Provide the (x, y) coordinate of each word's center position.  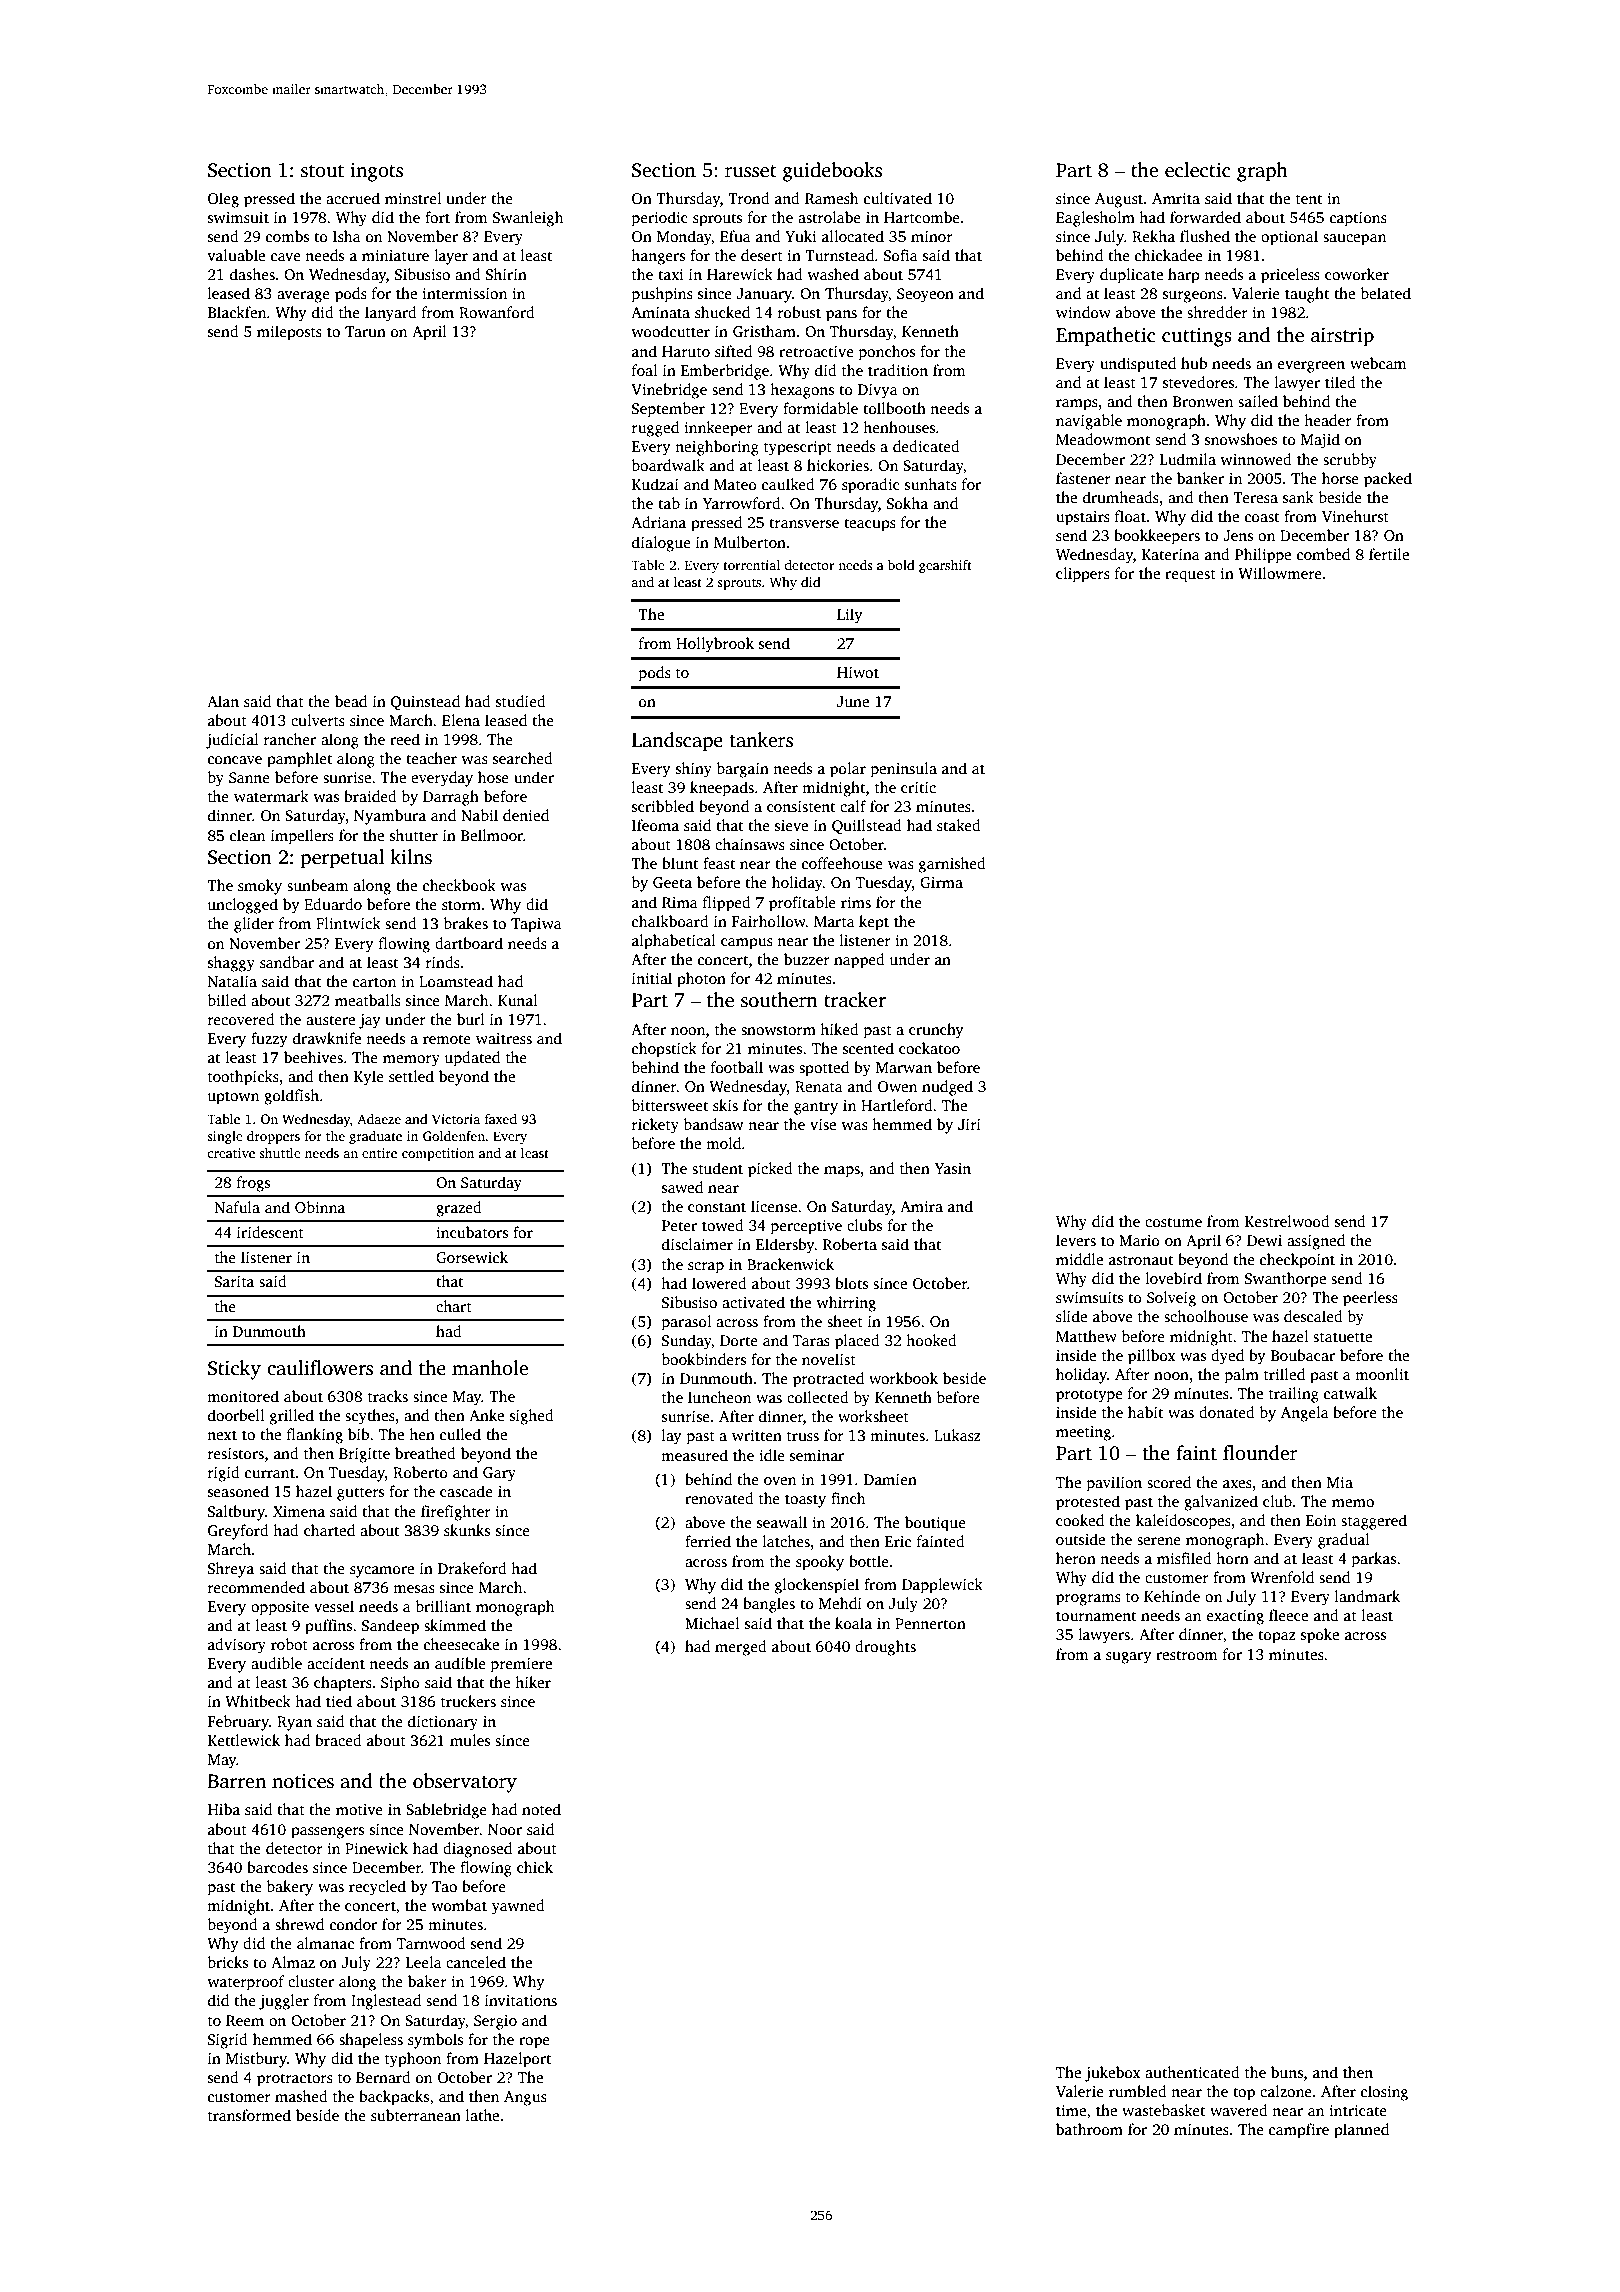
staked (959, 825)
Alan (223, 701)
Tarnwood (431, 1943)
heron (1076, 1558)
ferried (708, 1541)
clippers (1083, 575)
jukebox (1113, 2074)
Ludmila (1188, 459)
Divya (878, 391)
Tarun (365, 331)
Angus (525, 2098)
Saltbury (236, 1513)
